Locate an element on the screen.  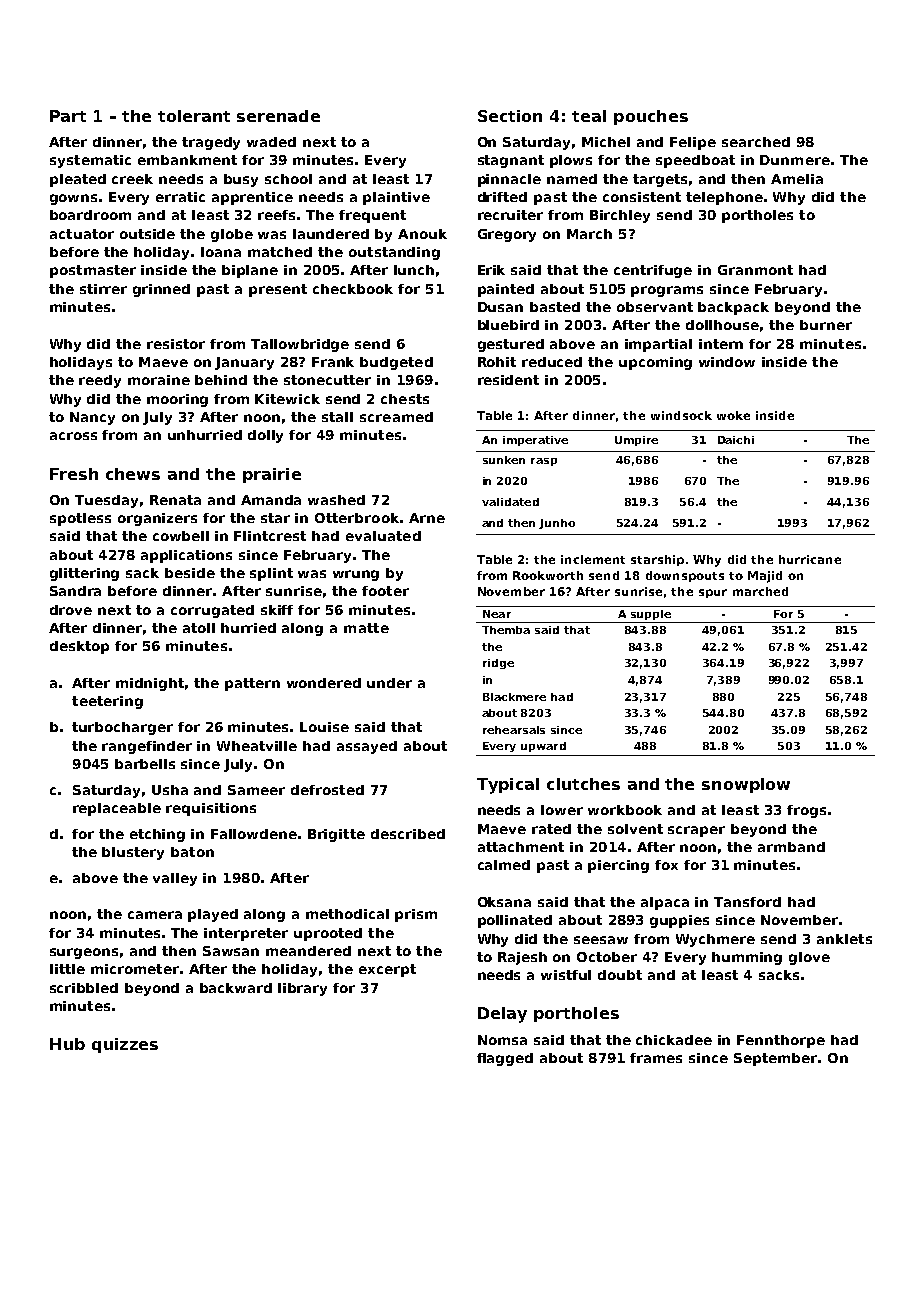
pattern is located at coordinates (252, 684).
